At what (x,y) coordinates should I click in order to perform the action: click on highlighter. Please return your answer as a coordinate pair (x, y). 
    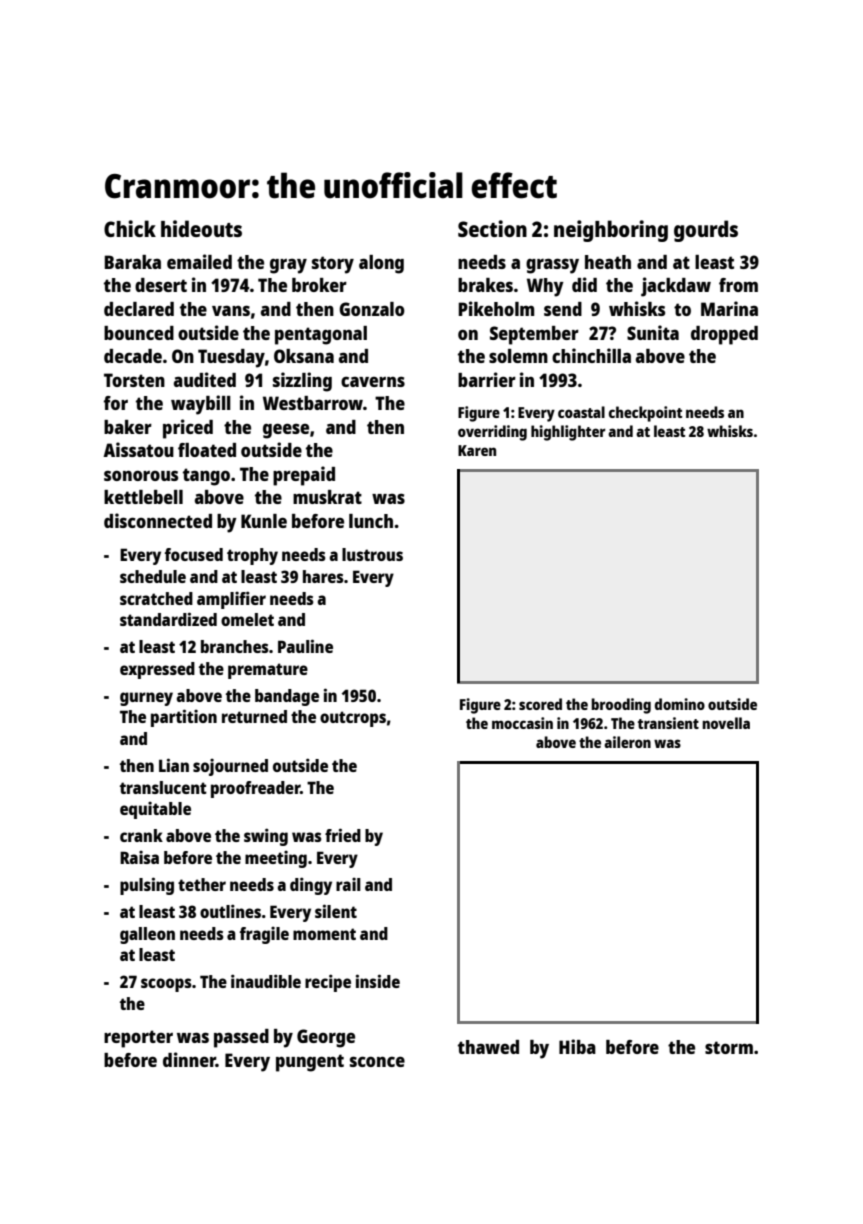
    Looking at the image, I should click on (568, 433).
